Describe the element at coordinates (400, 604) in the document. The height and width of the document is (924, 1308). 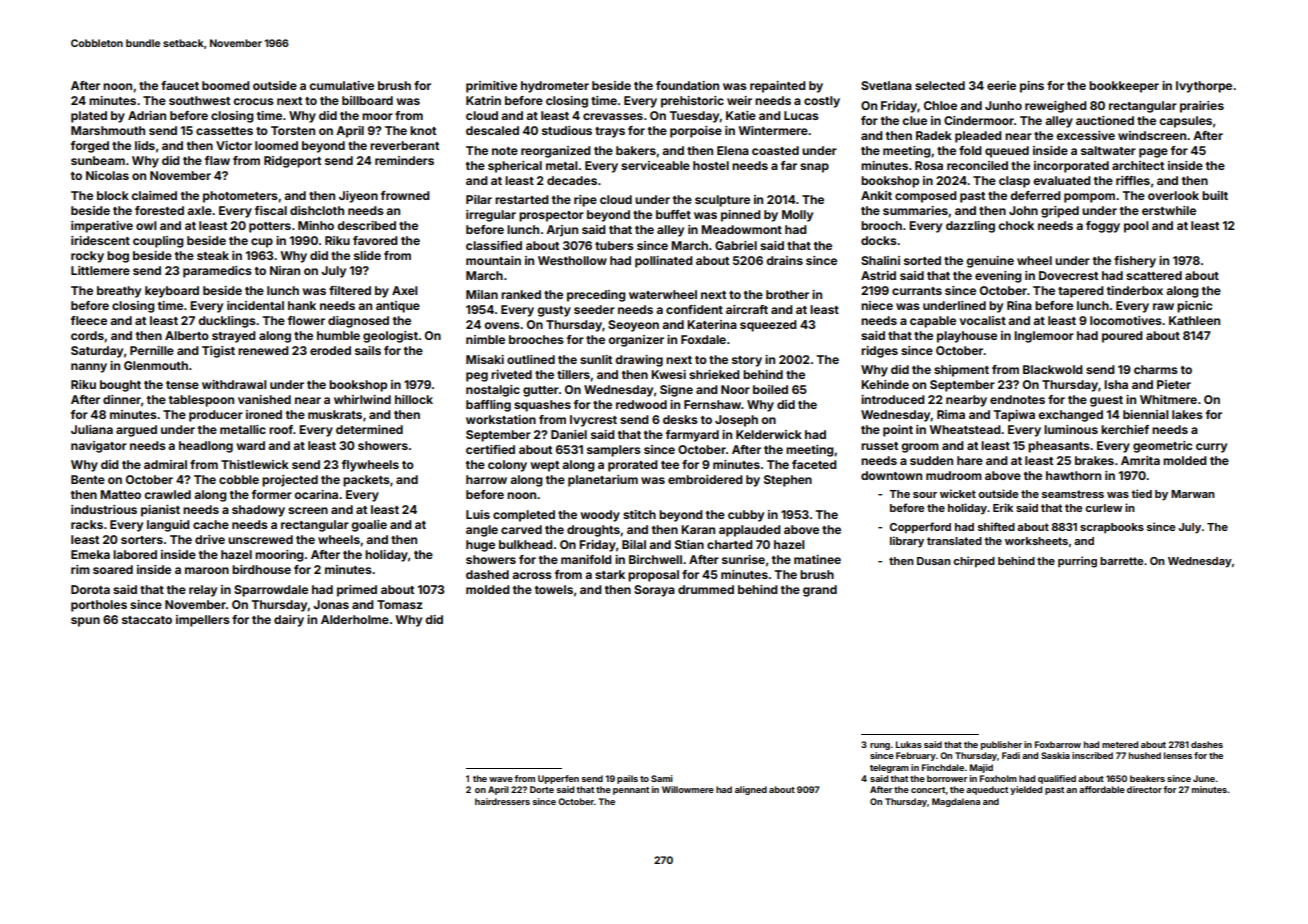
I see `Tomasz` at that location.
